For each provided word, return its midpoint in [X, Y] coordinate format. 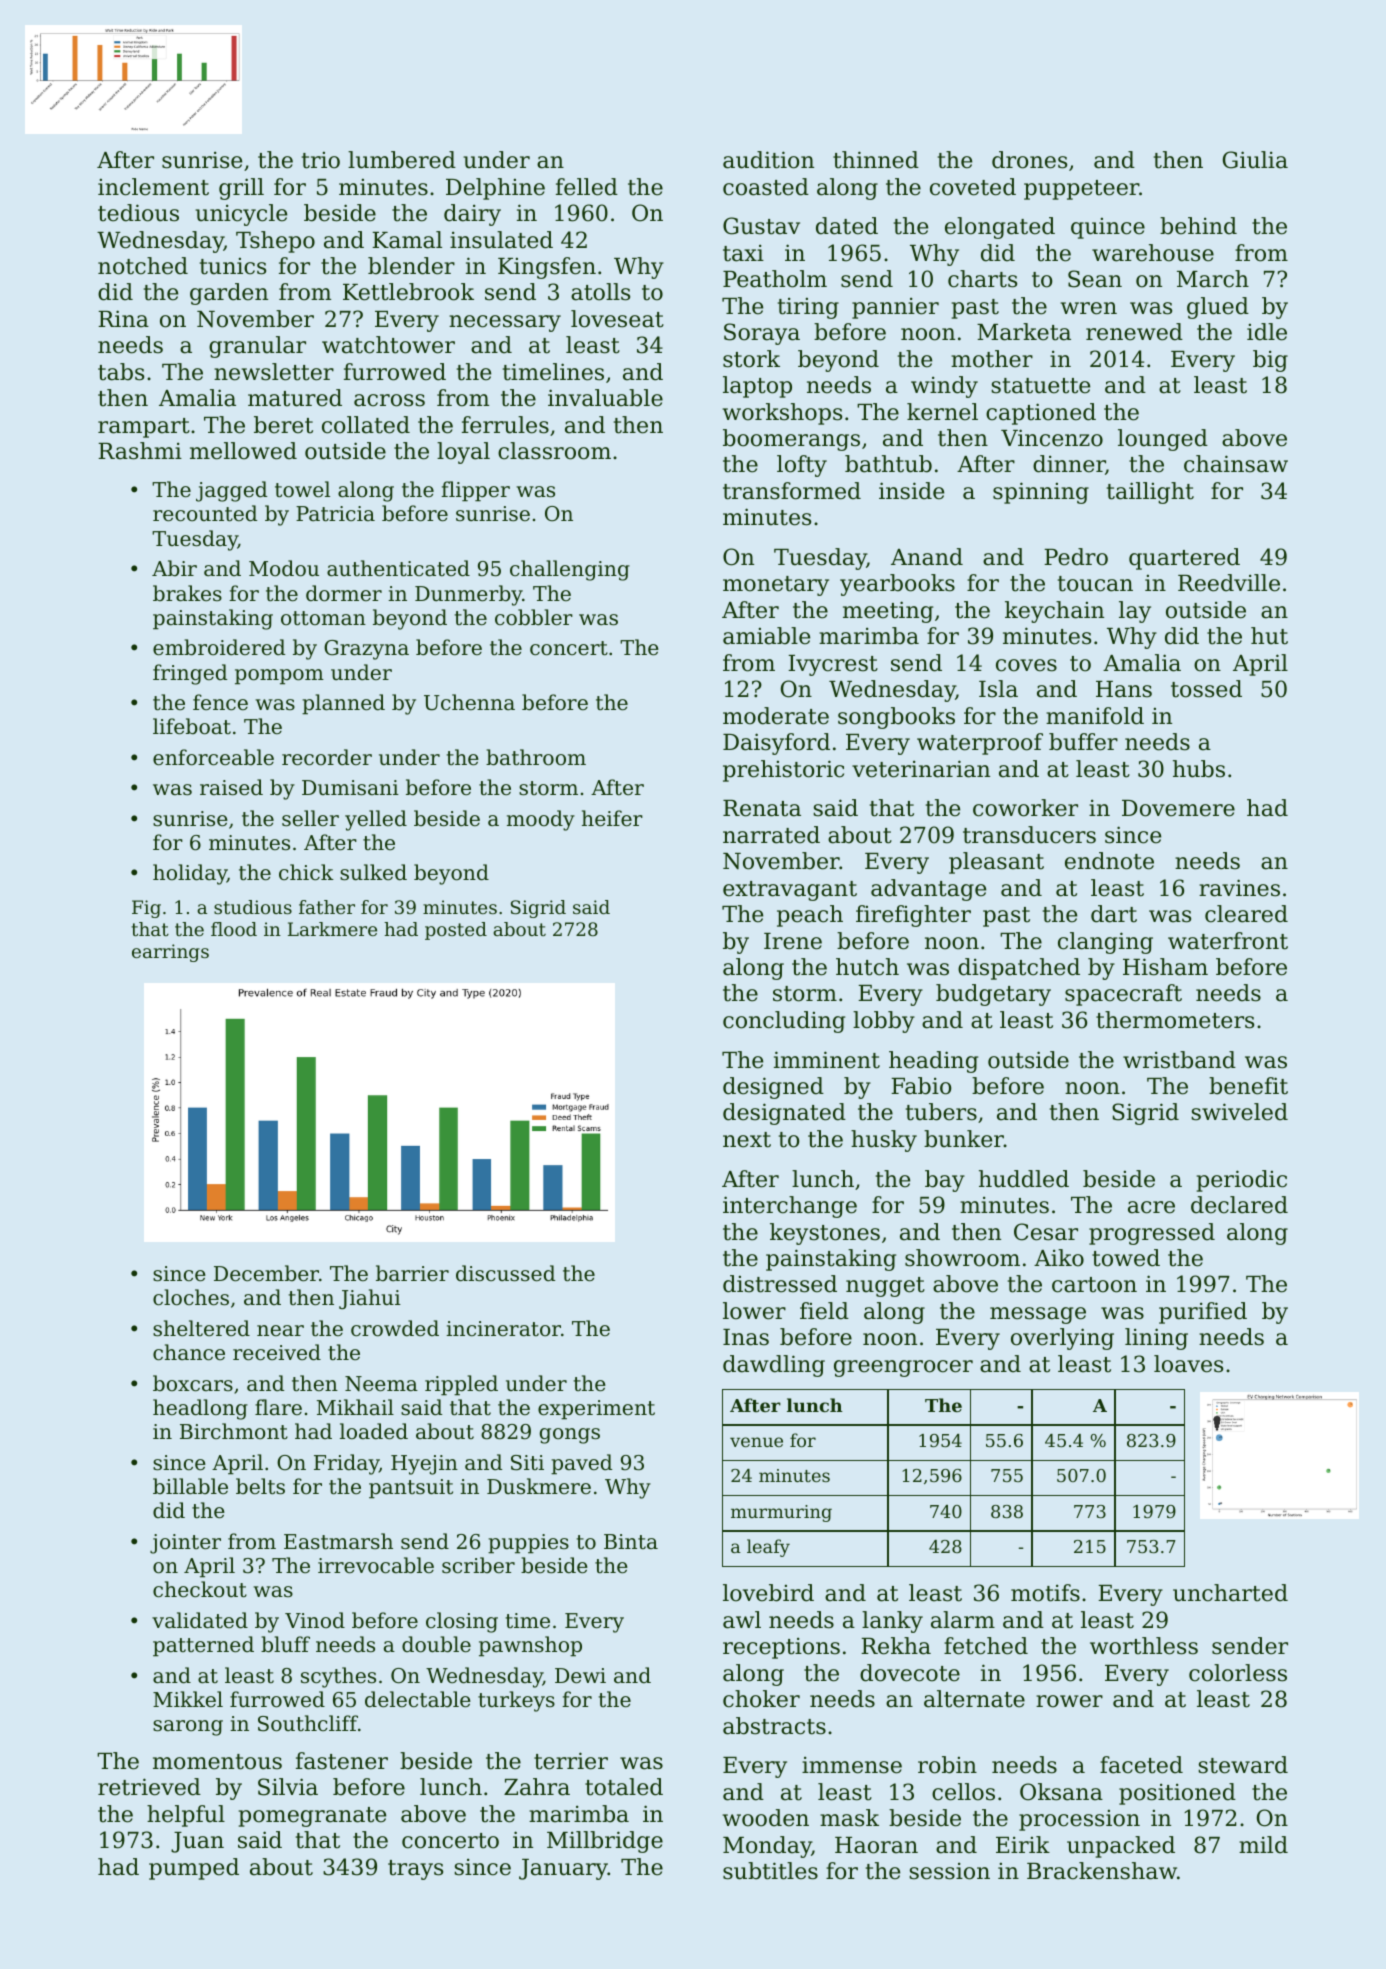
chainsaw [1236, 464]
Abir [174, 568]
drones [1029, 160]
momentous [217, 1762]
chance [189, 1352]
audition [768, 160]
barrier [412, 1273]
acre [1151, 1207]
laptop [757, 387]
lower [754, 1311]
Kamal [407, 240]
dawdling [774, 1366]
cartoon [1094, 1285]
